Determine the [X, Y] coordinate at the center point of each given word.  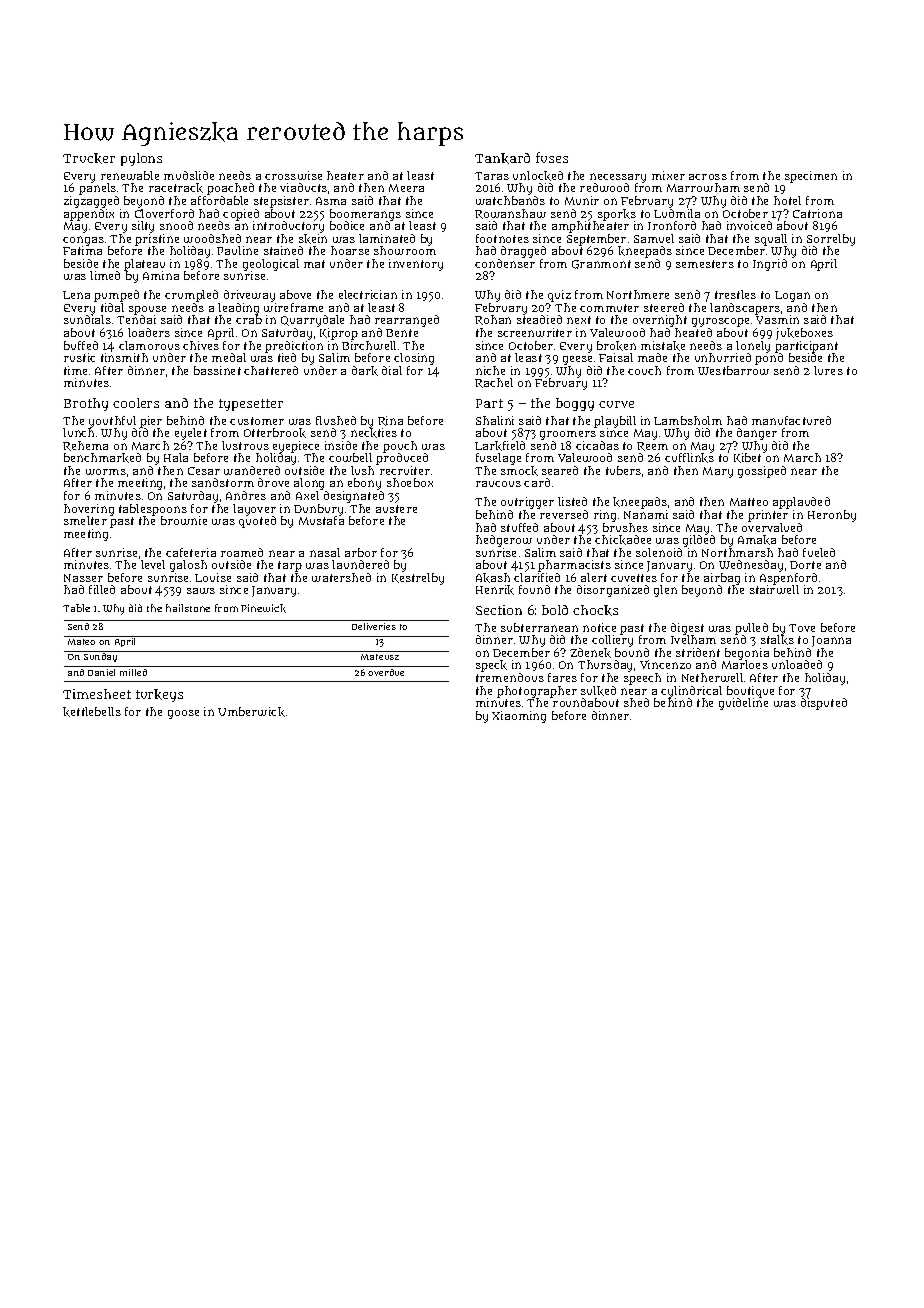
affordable [219, 200]
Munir [582, 200]
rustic [79, 357]
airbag [722, 579]
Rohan [493, 320]
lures [828, 370]
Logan [792, 296]
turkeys [159, 695]
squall [771, 240]
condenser [505, 263]
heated [693, 332]
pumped [116, 296]
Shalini [495, 420]
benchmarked [102, 458]
